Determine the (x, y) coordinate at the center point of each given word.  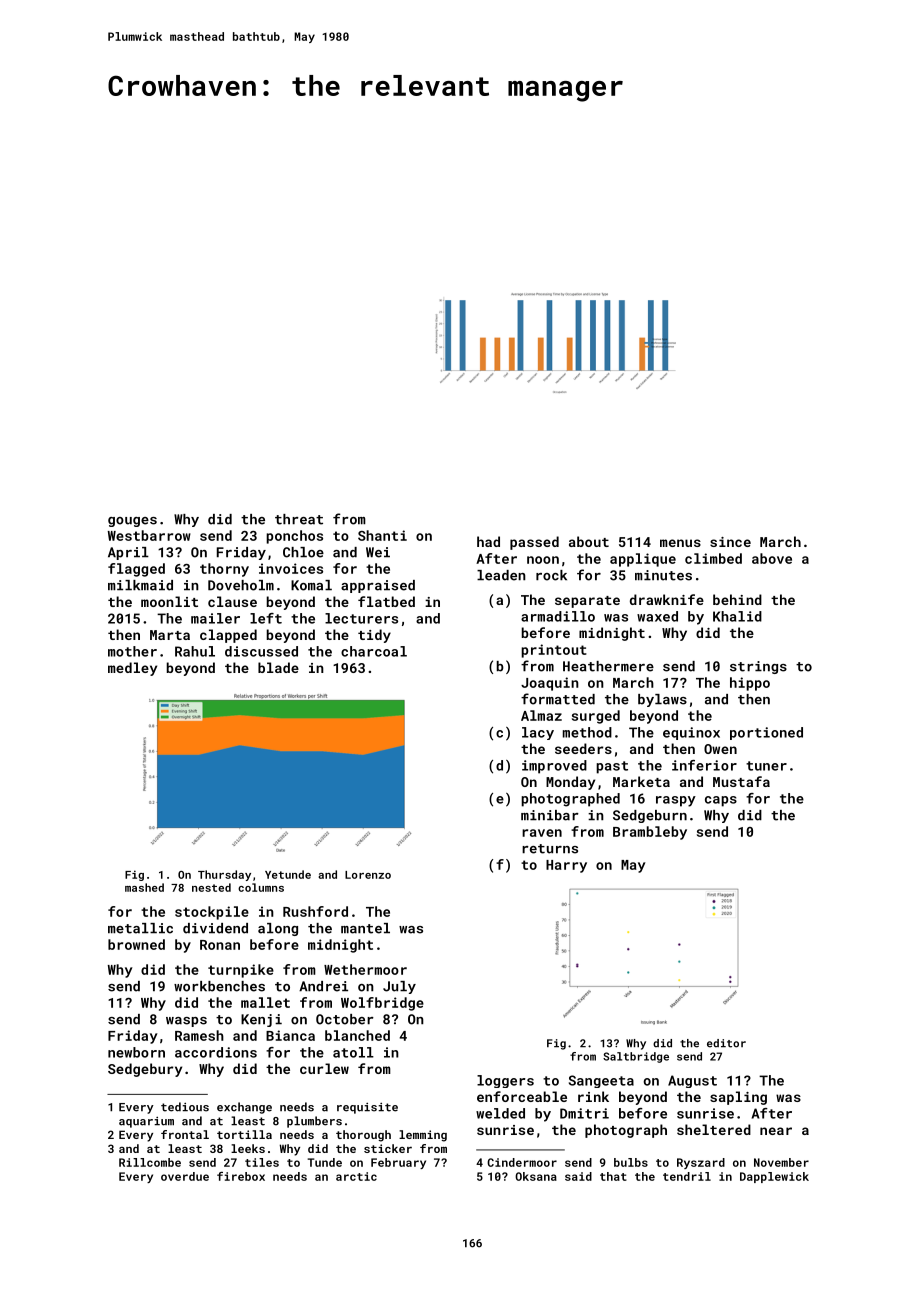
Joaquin (550, 684)
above (772, 558)
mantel (365, 928)
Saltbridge (636, 1057)
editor (726, 1043)
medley (132, 669)
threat (299, 519)
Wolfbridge (382, 1004)
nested (211, 887)
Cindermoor (522, 1162)
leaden (501, 575)
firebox (241, 1176)
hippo (750, 684)
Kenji (261, 1020)
